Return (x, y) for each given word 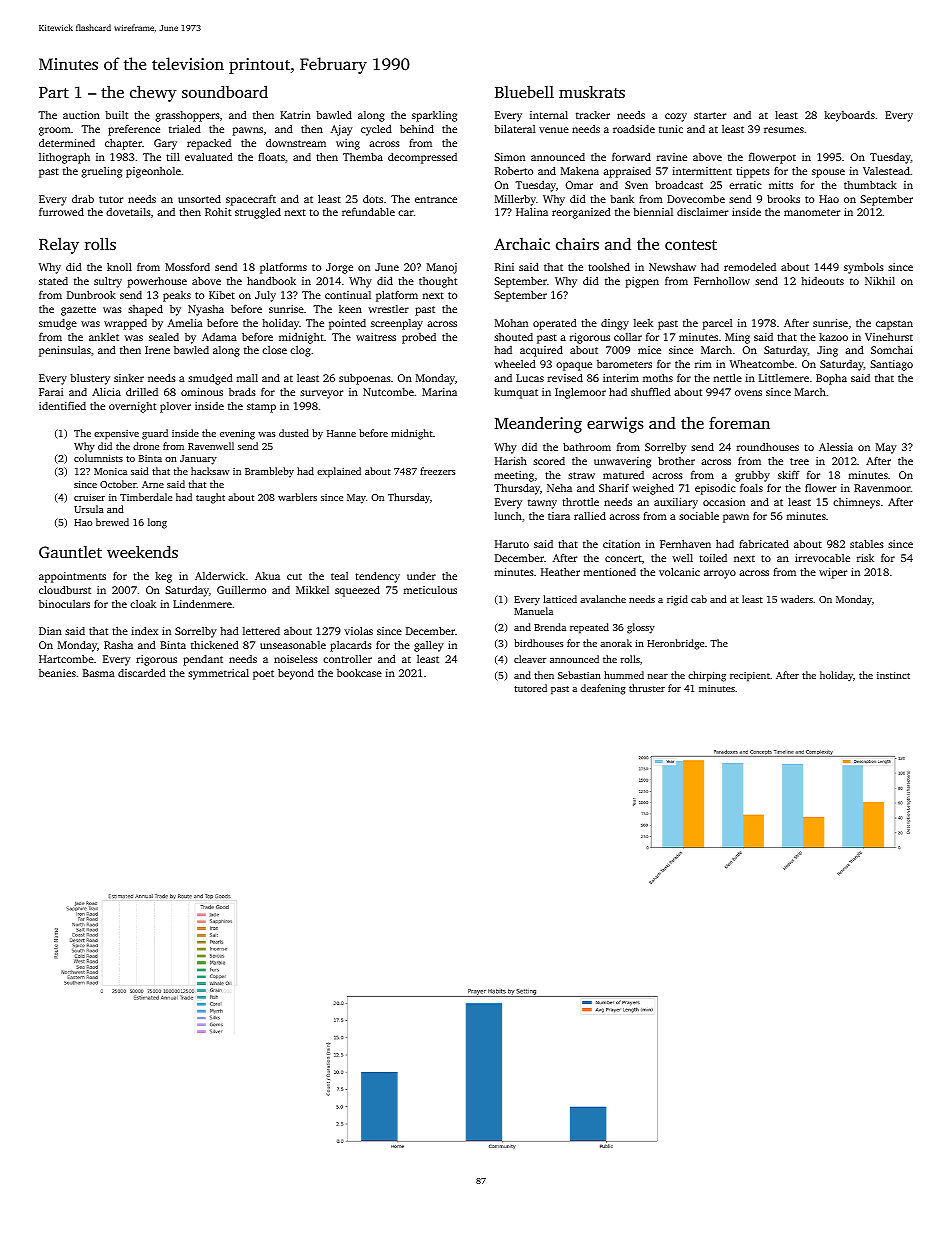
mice (649, 350)
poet (263, 675)
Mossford (187, 267)
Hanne (341, 433)
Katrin (295, 115)
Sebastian (579, 675)
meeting (514, 476)
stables (867, 543)
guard (155, 434)
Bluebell (524, 92)
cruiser (89, 497)
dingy (615, 324)
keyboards (849, 116)
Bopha (831, 379)
